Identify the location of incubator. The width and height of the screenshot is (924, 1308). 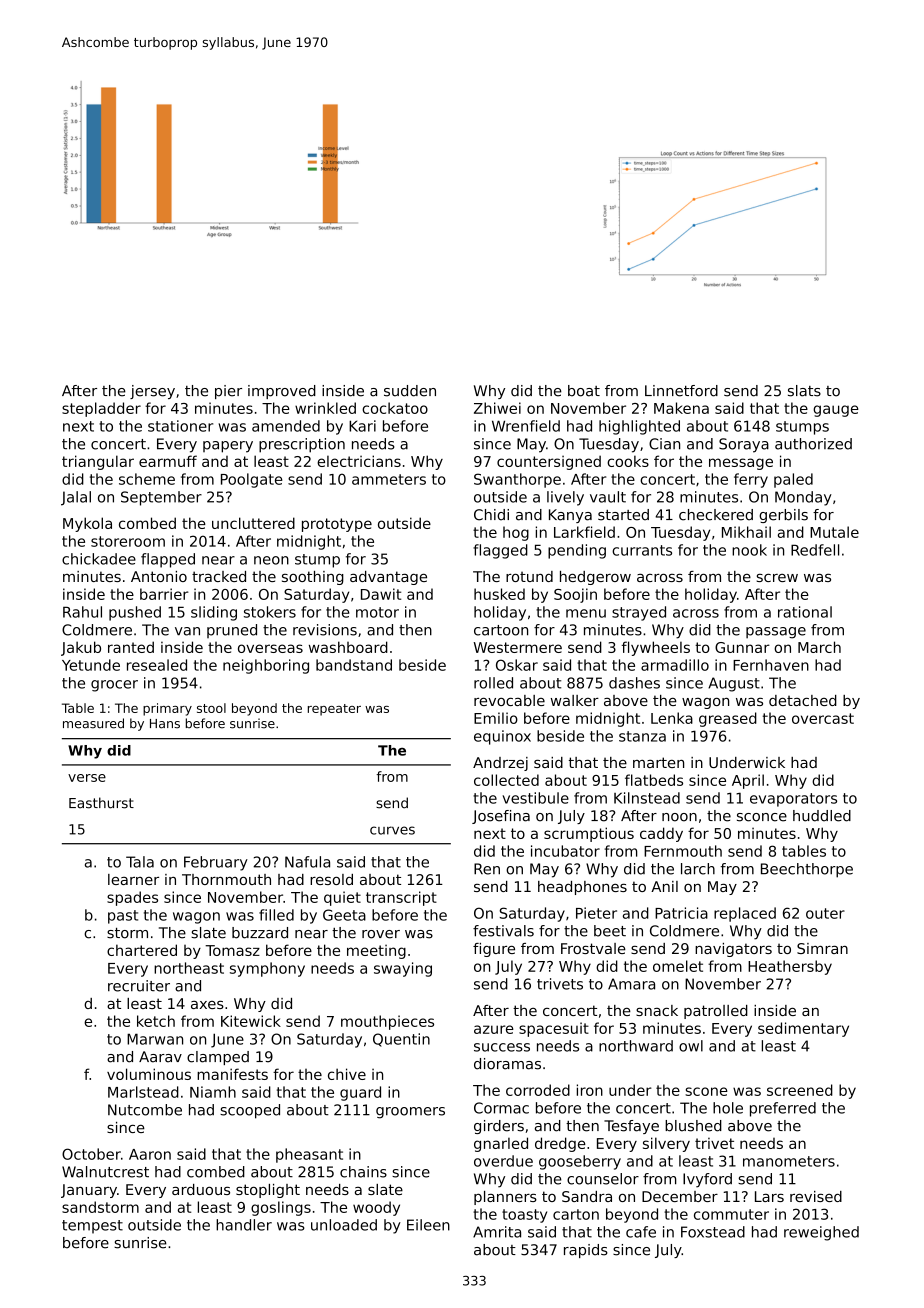
(565, 851).
